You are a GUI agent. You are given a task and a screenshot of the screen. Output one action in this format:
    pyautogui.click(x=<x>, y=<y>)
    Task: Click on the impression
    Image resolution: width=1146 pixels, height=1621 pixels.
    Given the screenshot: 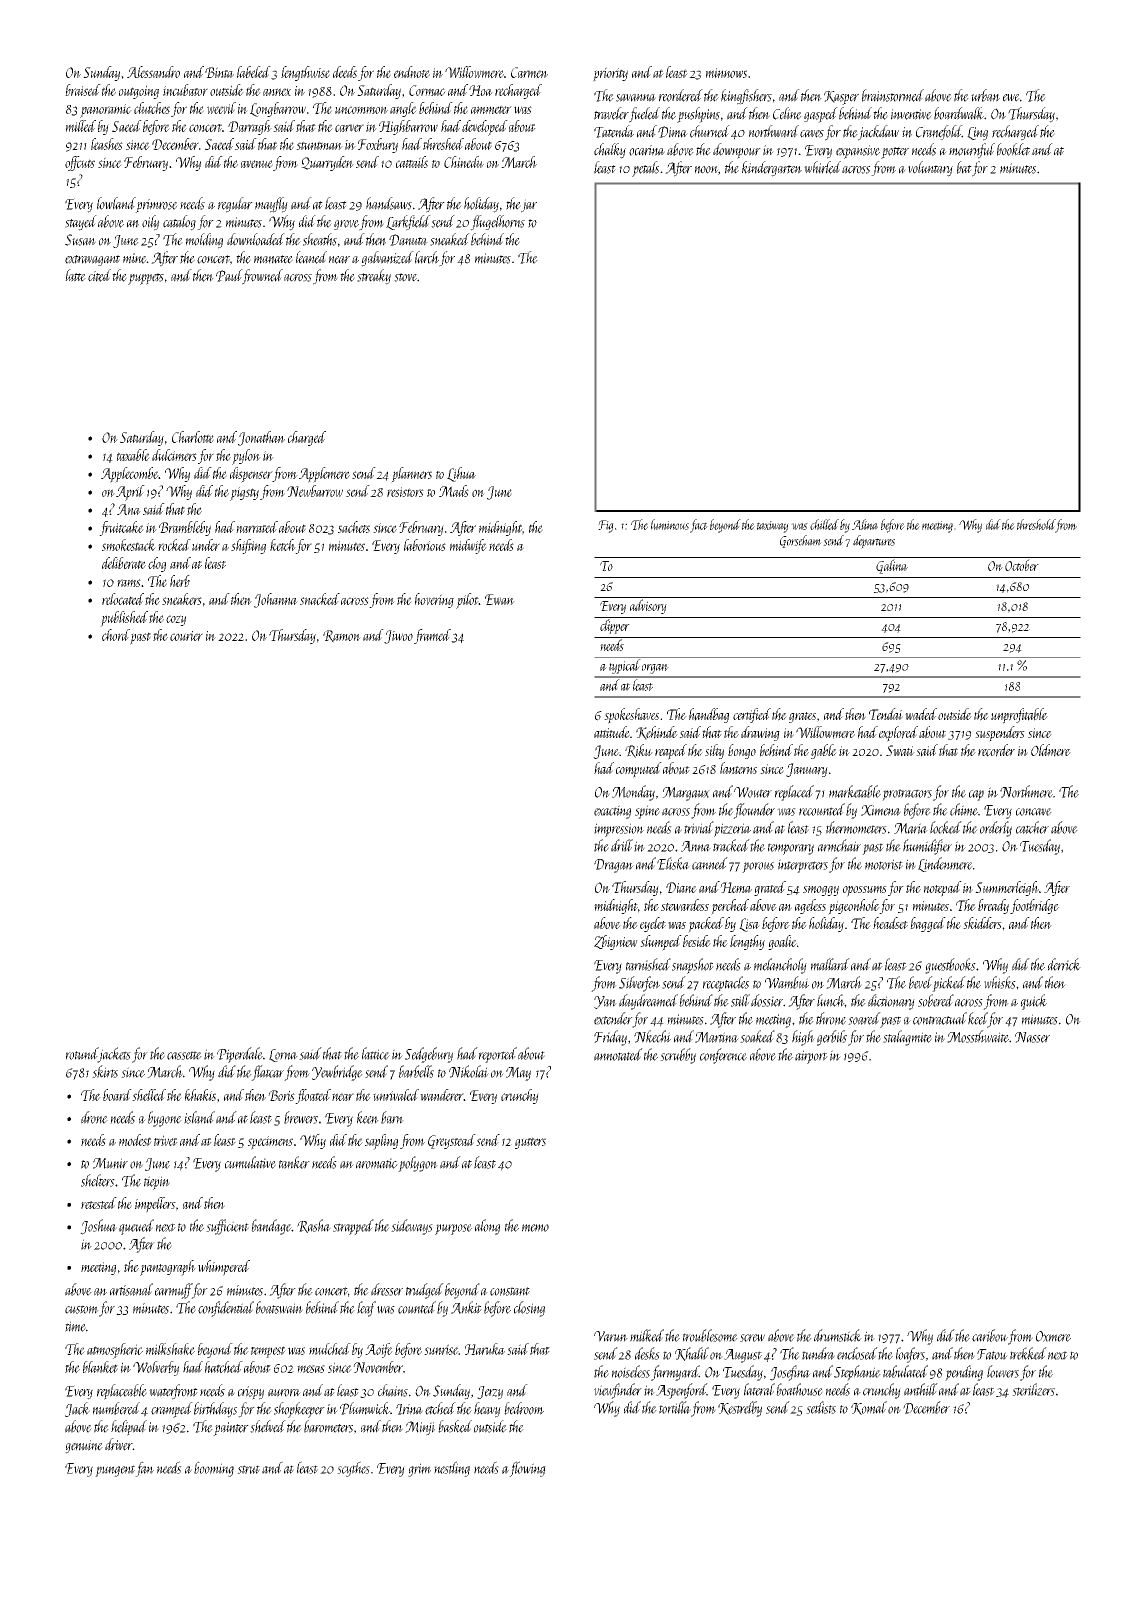 What is the action you would take?
    pyautogui.click(x=619, y=830)
